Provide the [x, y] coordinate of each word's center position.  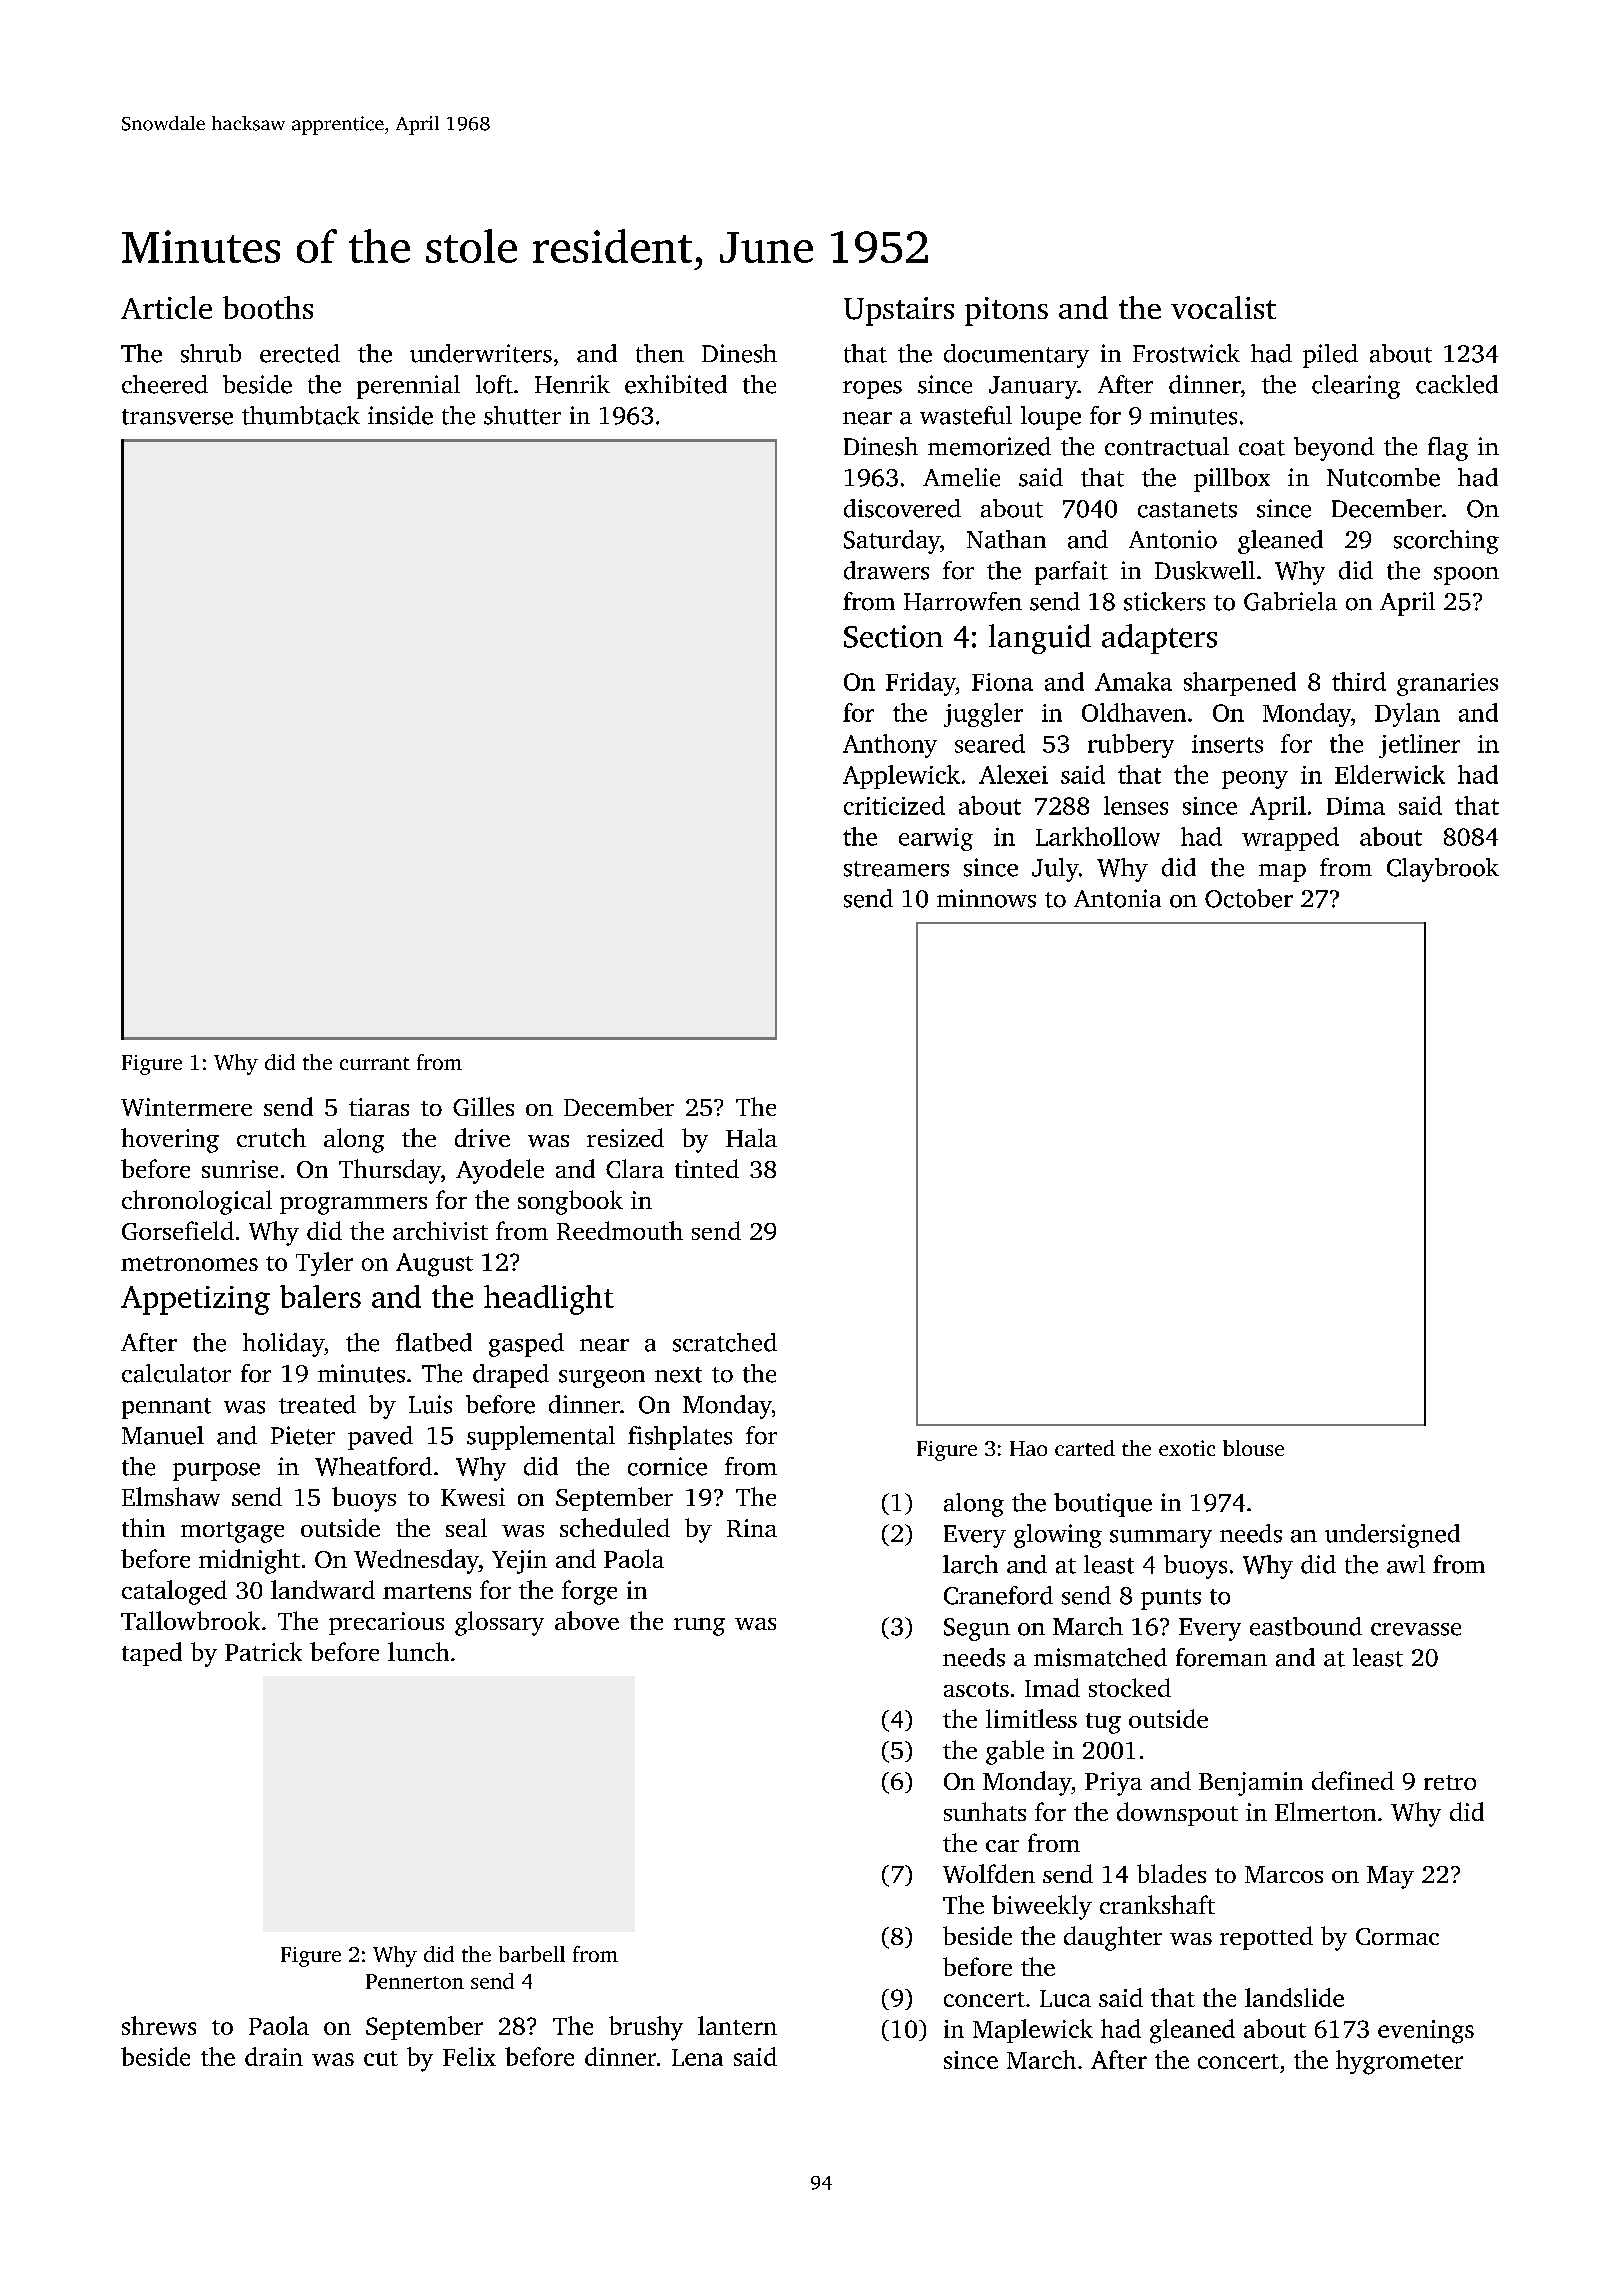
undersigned [1392, 1536]
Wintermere [186, 1107]
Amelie [961, 477]
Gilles [483, 1106]
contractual [1167, 446]
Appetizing [195, 1300]
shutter [522, 415]
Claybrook [1443, 870]
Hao [1028, 1448]
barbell [532, 1954]
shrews [159, 2025]
